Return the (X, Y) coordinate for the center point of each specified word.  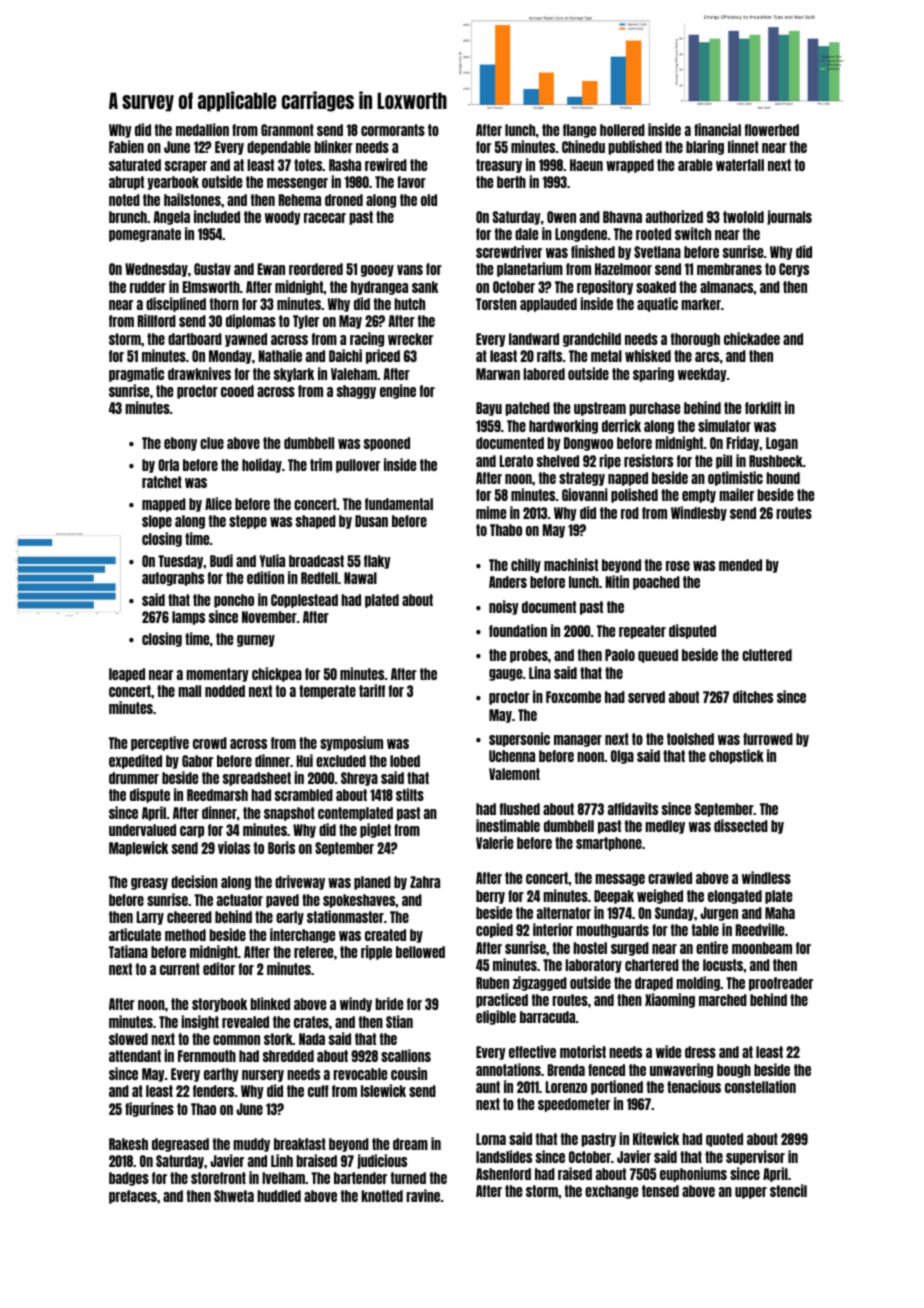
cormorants (393, 130)
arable (695, 165)
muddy (251, 1145)
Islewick (383, 1090)
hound (783, 478)
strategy (582, 479)
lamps (188, 618)
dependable (279, 148)
